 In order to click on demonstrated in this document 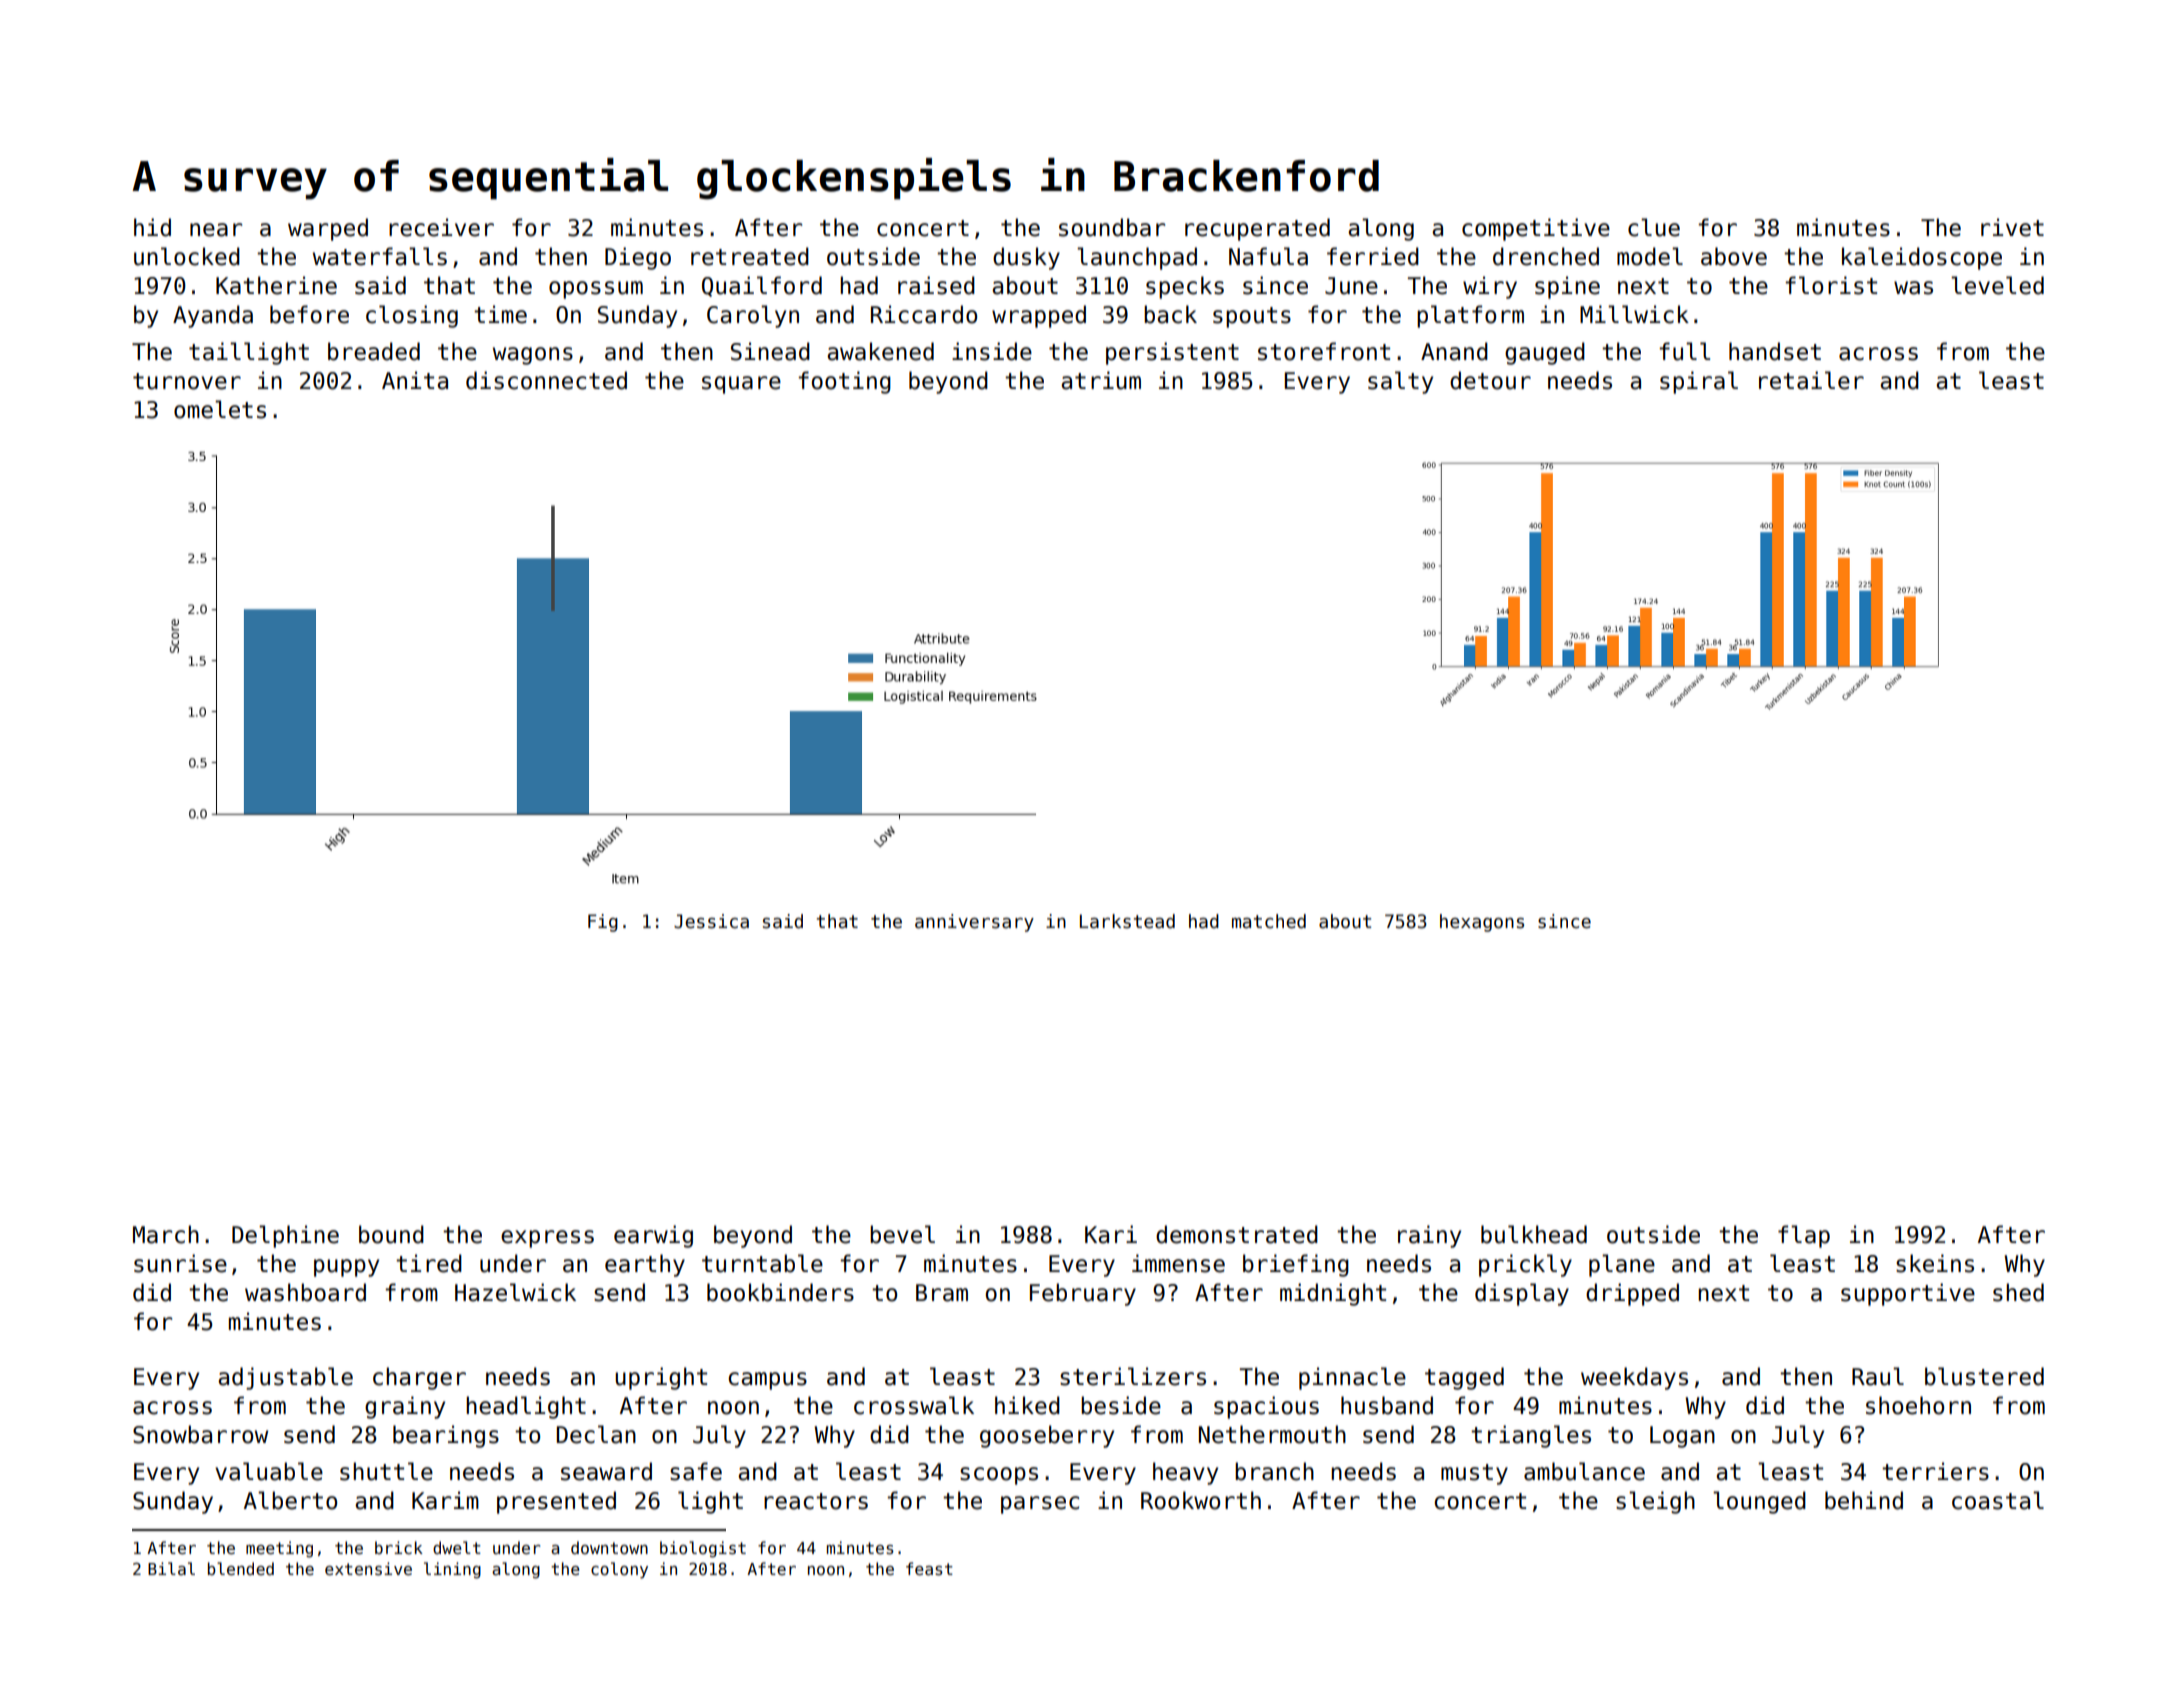, I will do `click(1237, 1234)`.
